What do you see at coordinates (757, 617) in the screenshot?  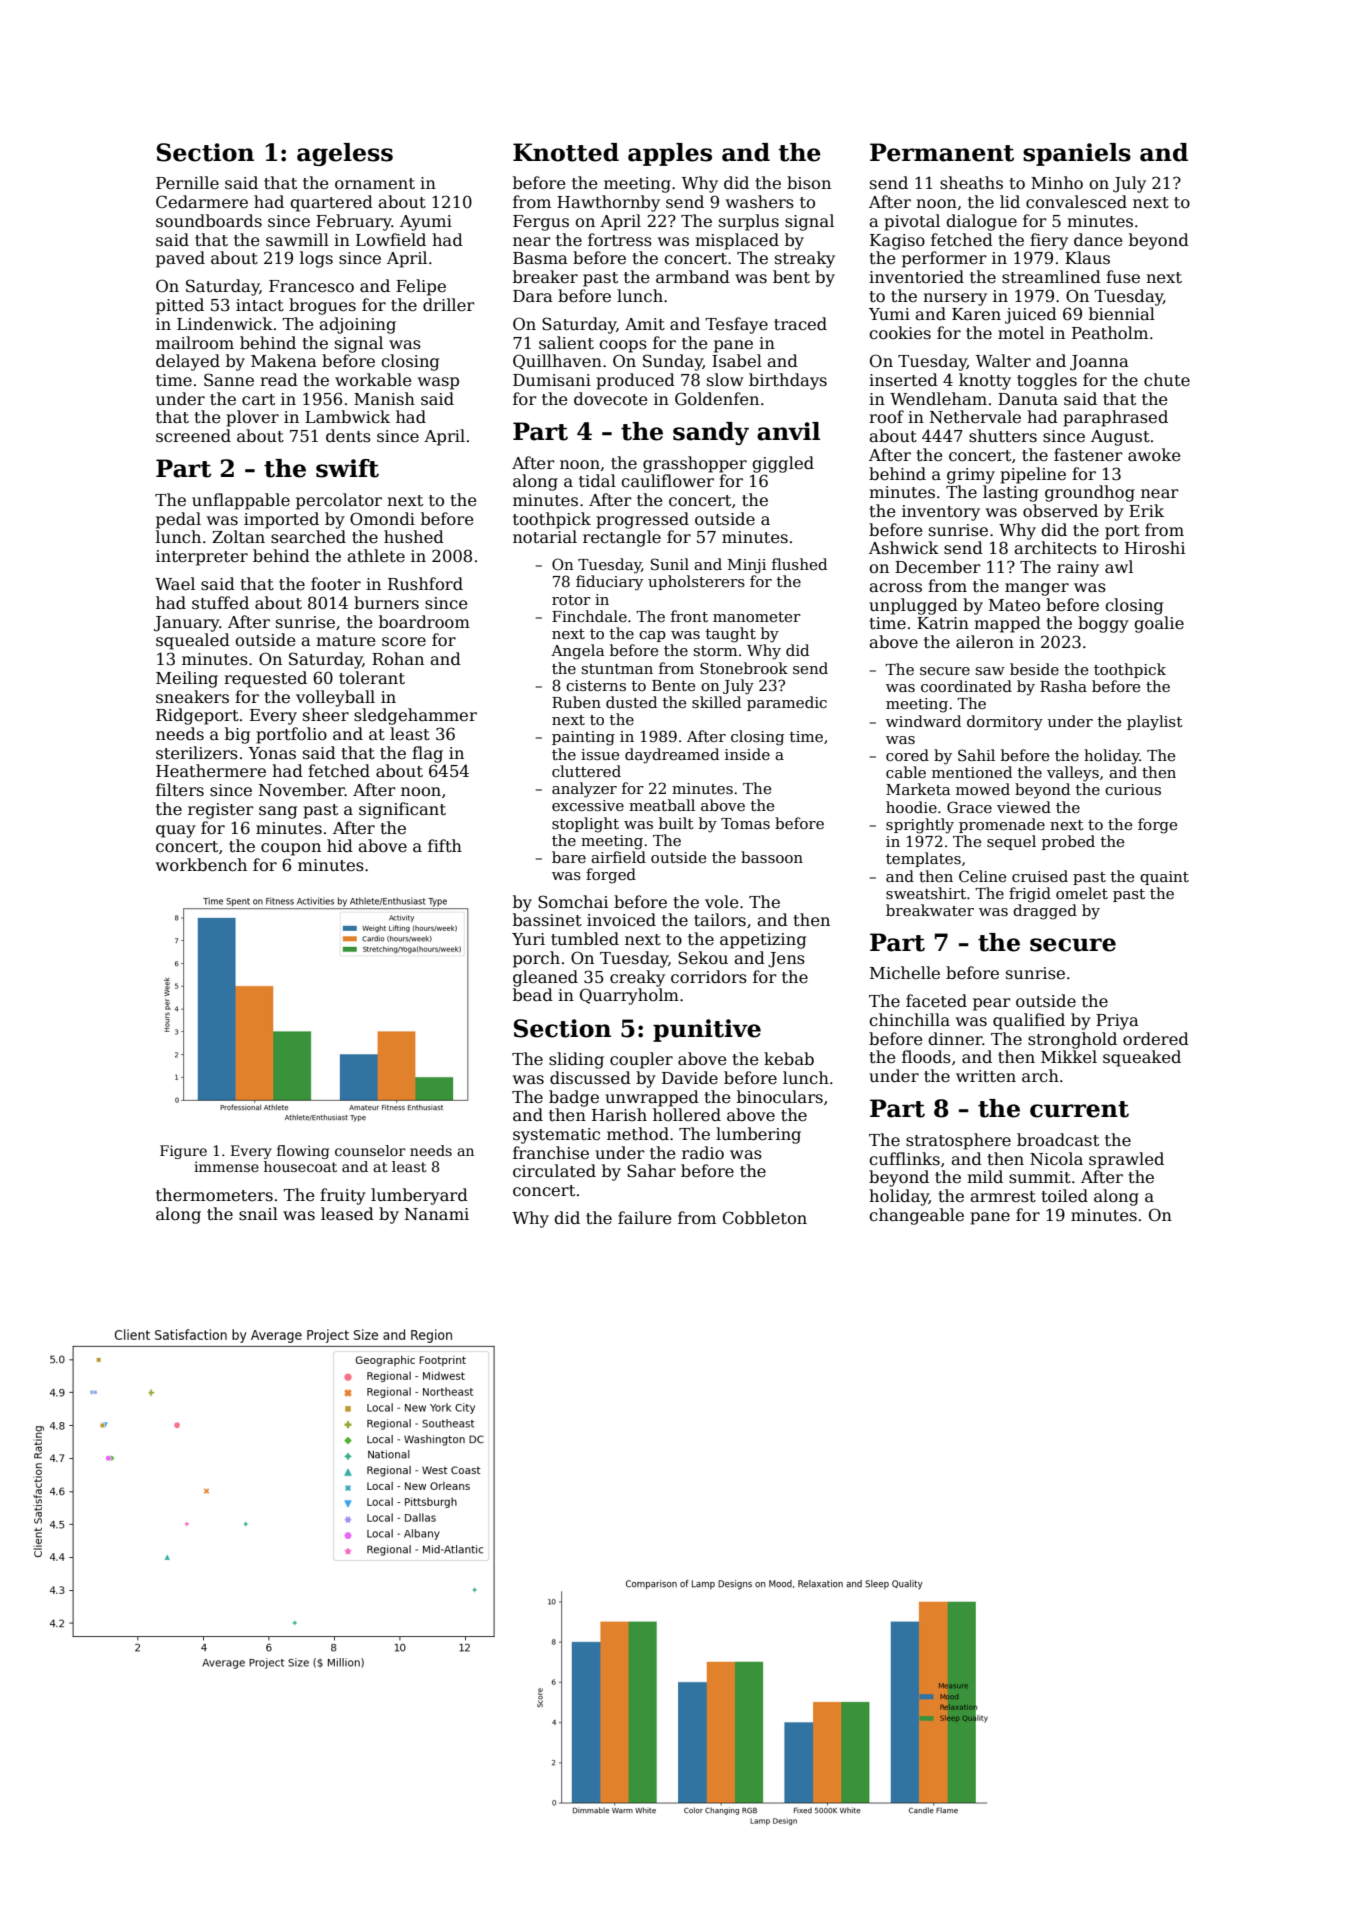 I see `manometer` at bounding box center [757, 617].
